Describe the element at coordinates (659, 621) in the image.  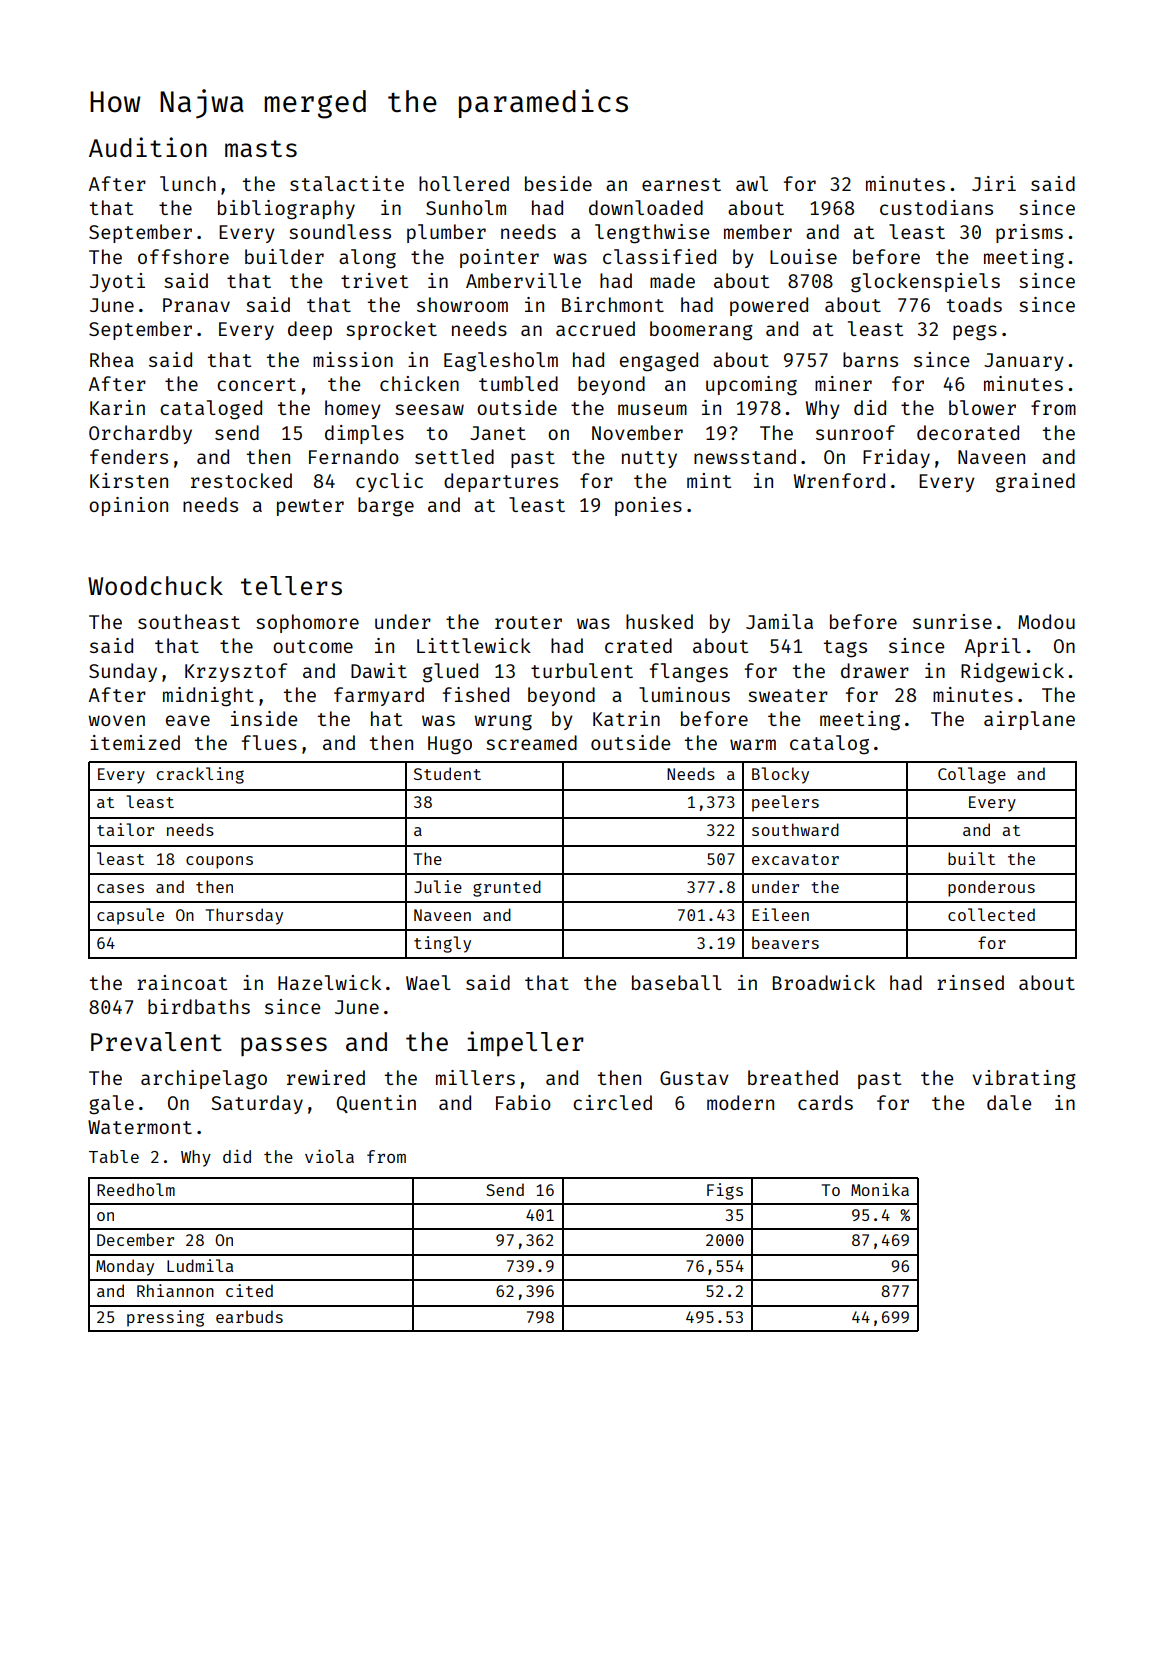
I see `husked` at that location.
